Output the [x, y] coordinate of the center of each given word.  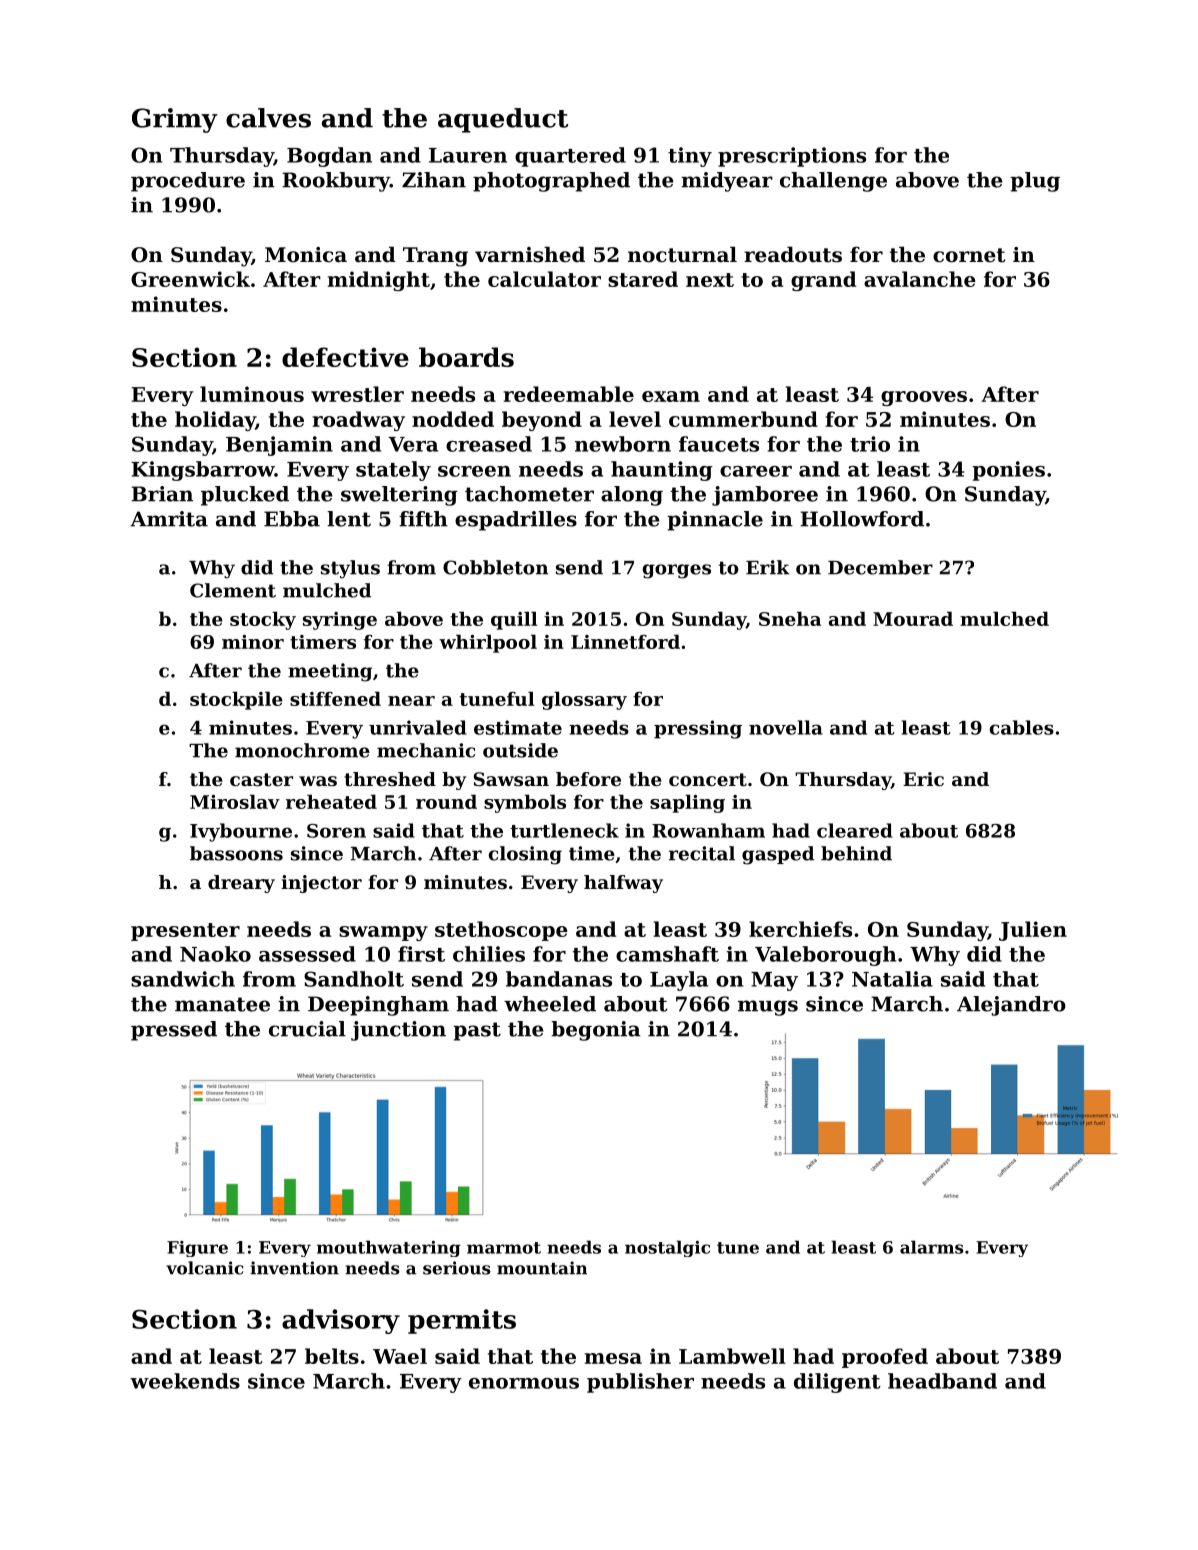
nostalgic [667, 1248]
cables [1022, 727]
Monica [306, 255]
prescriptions [792, 157]
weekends [185, 1381]
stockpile [236, 700]
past [477, 1031]
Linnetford [625, 641]
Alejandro [1011, 1006]
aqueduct [503, 120]
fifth [423, 519]
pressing [698, 729]
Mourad [913, 618]
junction [398, 1031]
